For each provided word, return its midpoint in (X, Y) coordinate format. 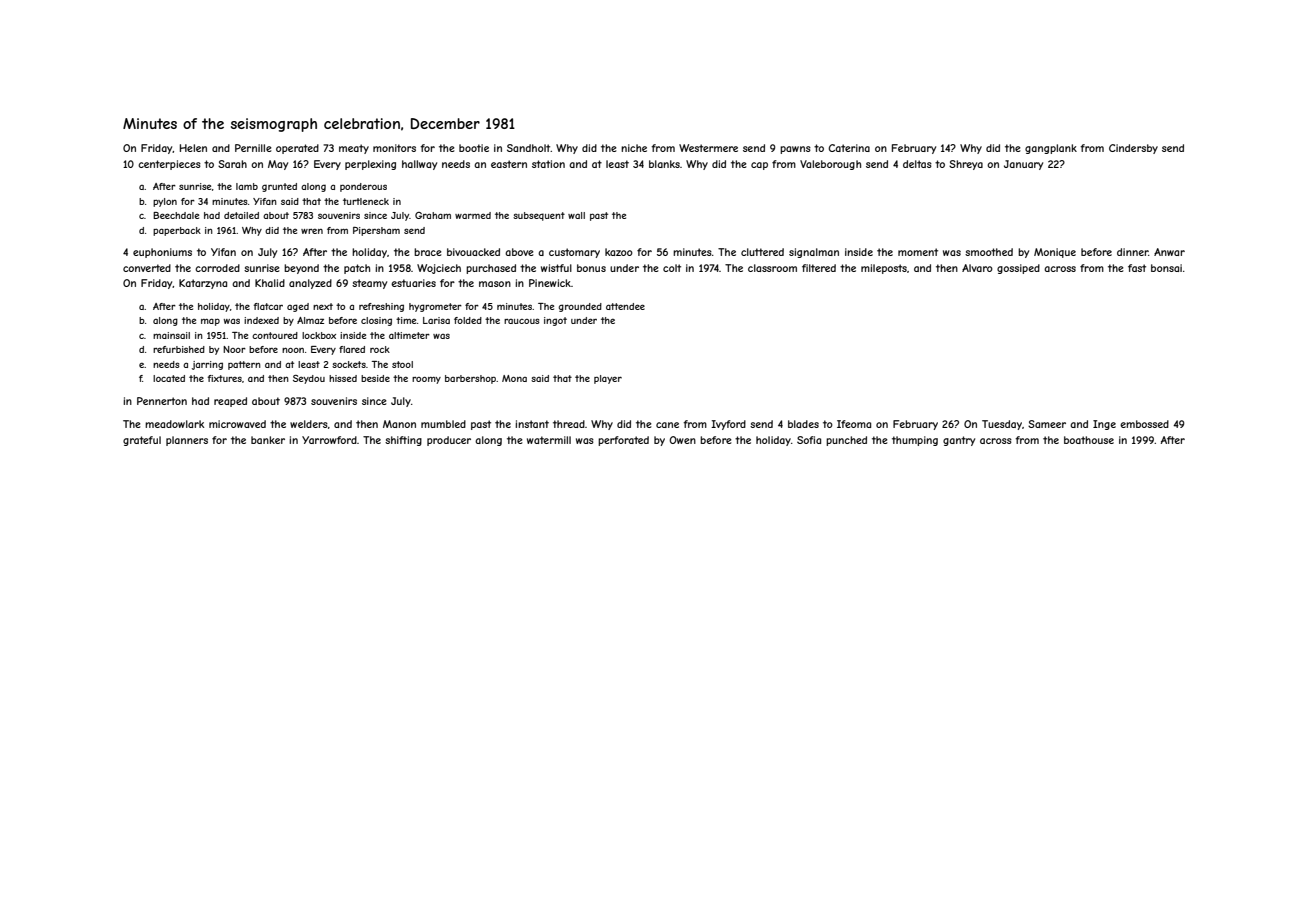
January (1023, 165)
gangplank (1051, 149)
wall (576, 215)
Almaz (310, 320)
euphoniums (162, 253)
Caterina (849, 148)
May (278, 165)
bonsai (1166, 268)
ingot (555, 321)
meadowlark (174, 424)
